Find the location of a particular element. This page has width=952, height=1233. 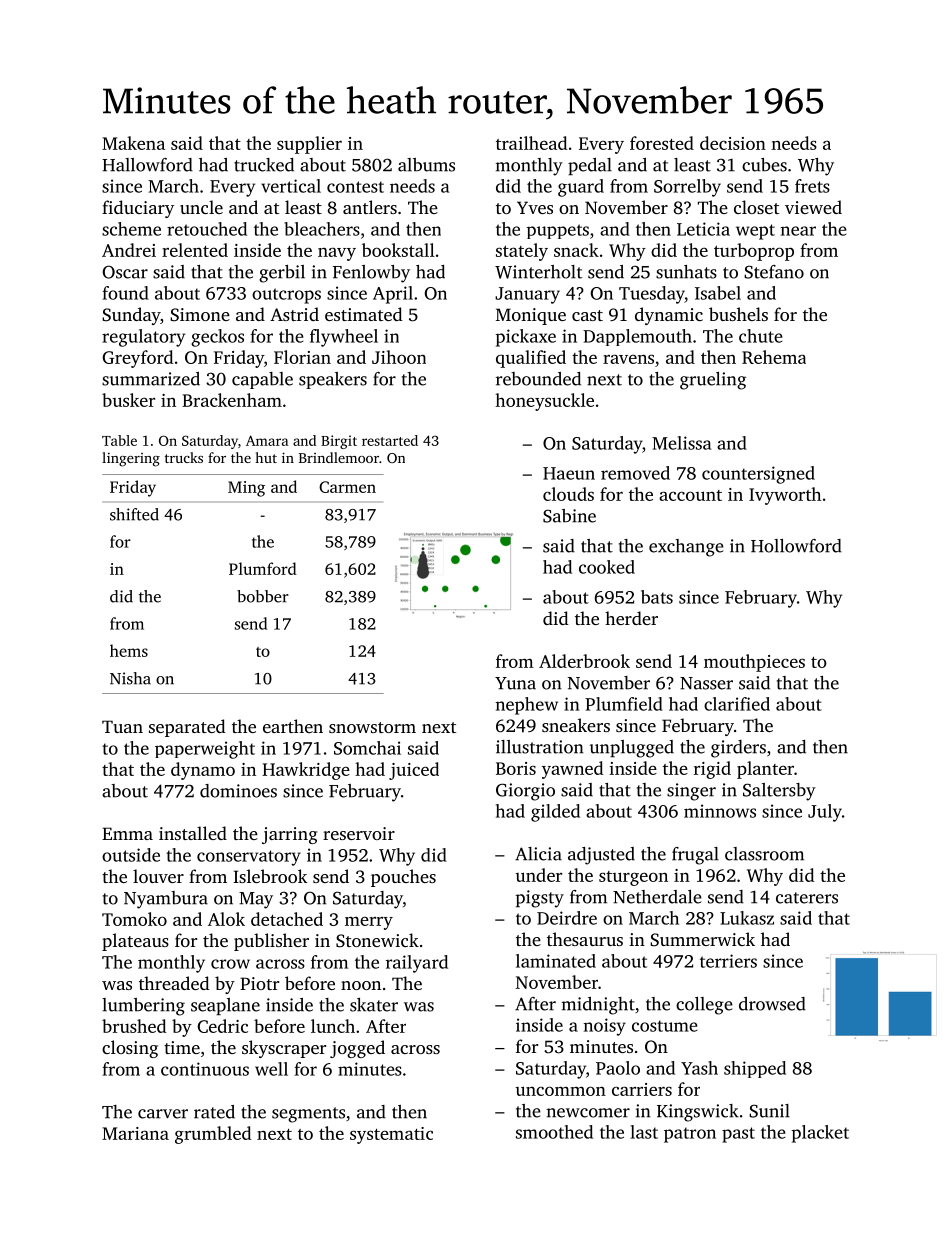

reservoir is located at coordinates (359, 833).
